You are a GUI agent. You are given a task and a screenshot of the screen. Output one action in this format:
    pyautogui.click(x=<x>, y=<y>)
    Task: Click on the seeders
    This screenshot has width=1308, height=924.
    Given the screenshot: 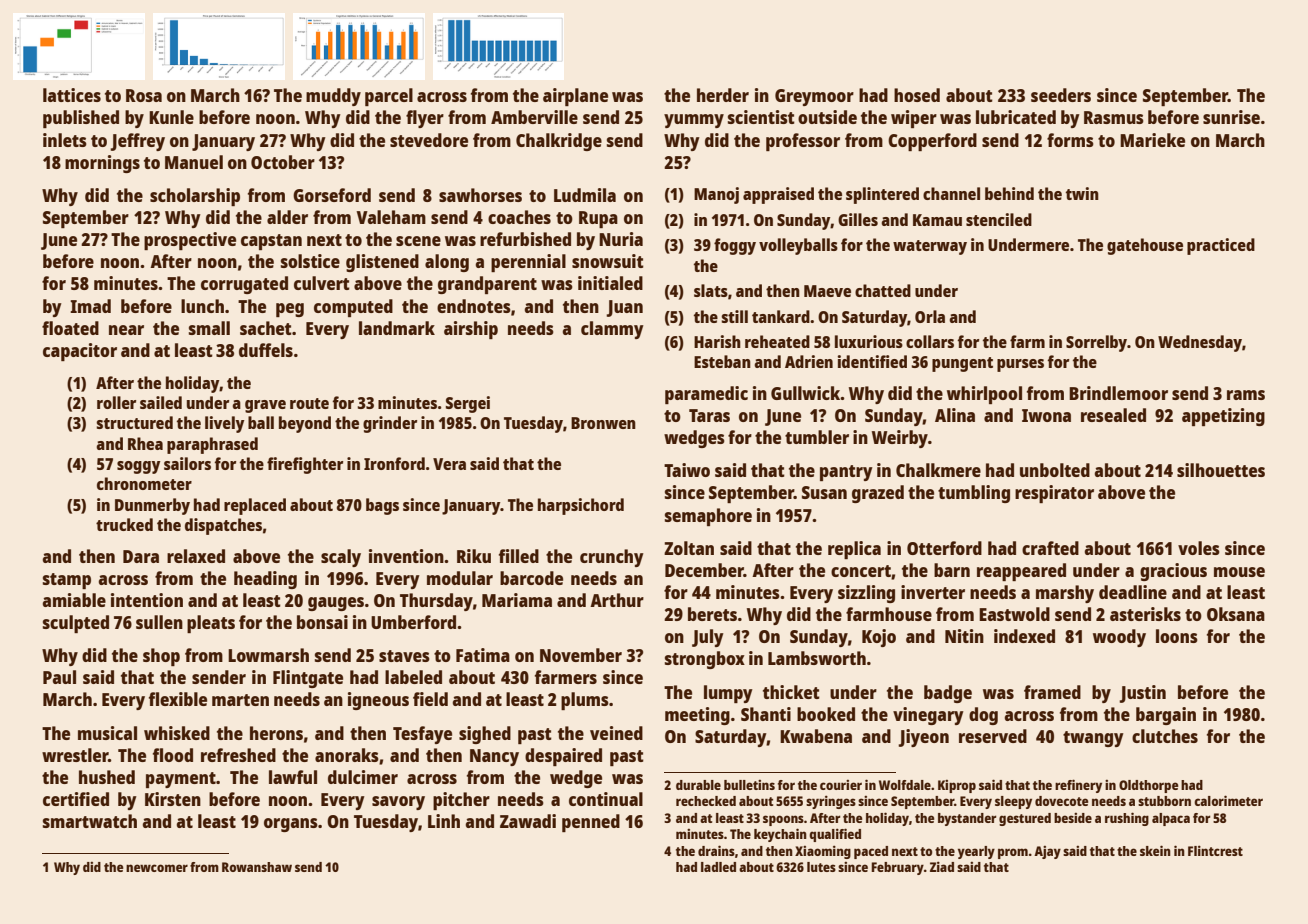 What is the action you would take?
    pyautogui.click(x=1061, y=95)
